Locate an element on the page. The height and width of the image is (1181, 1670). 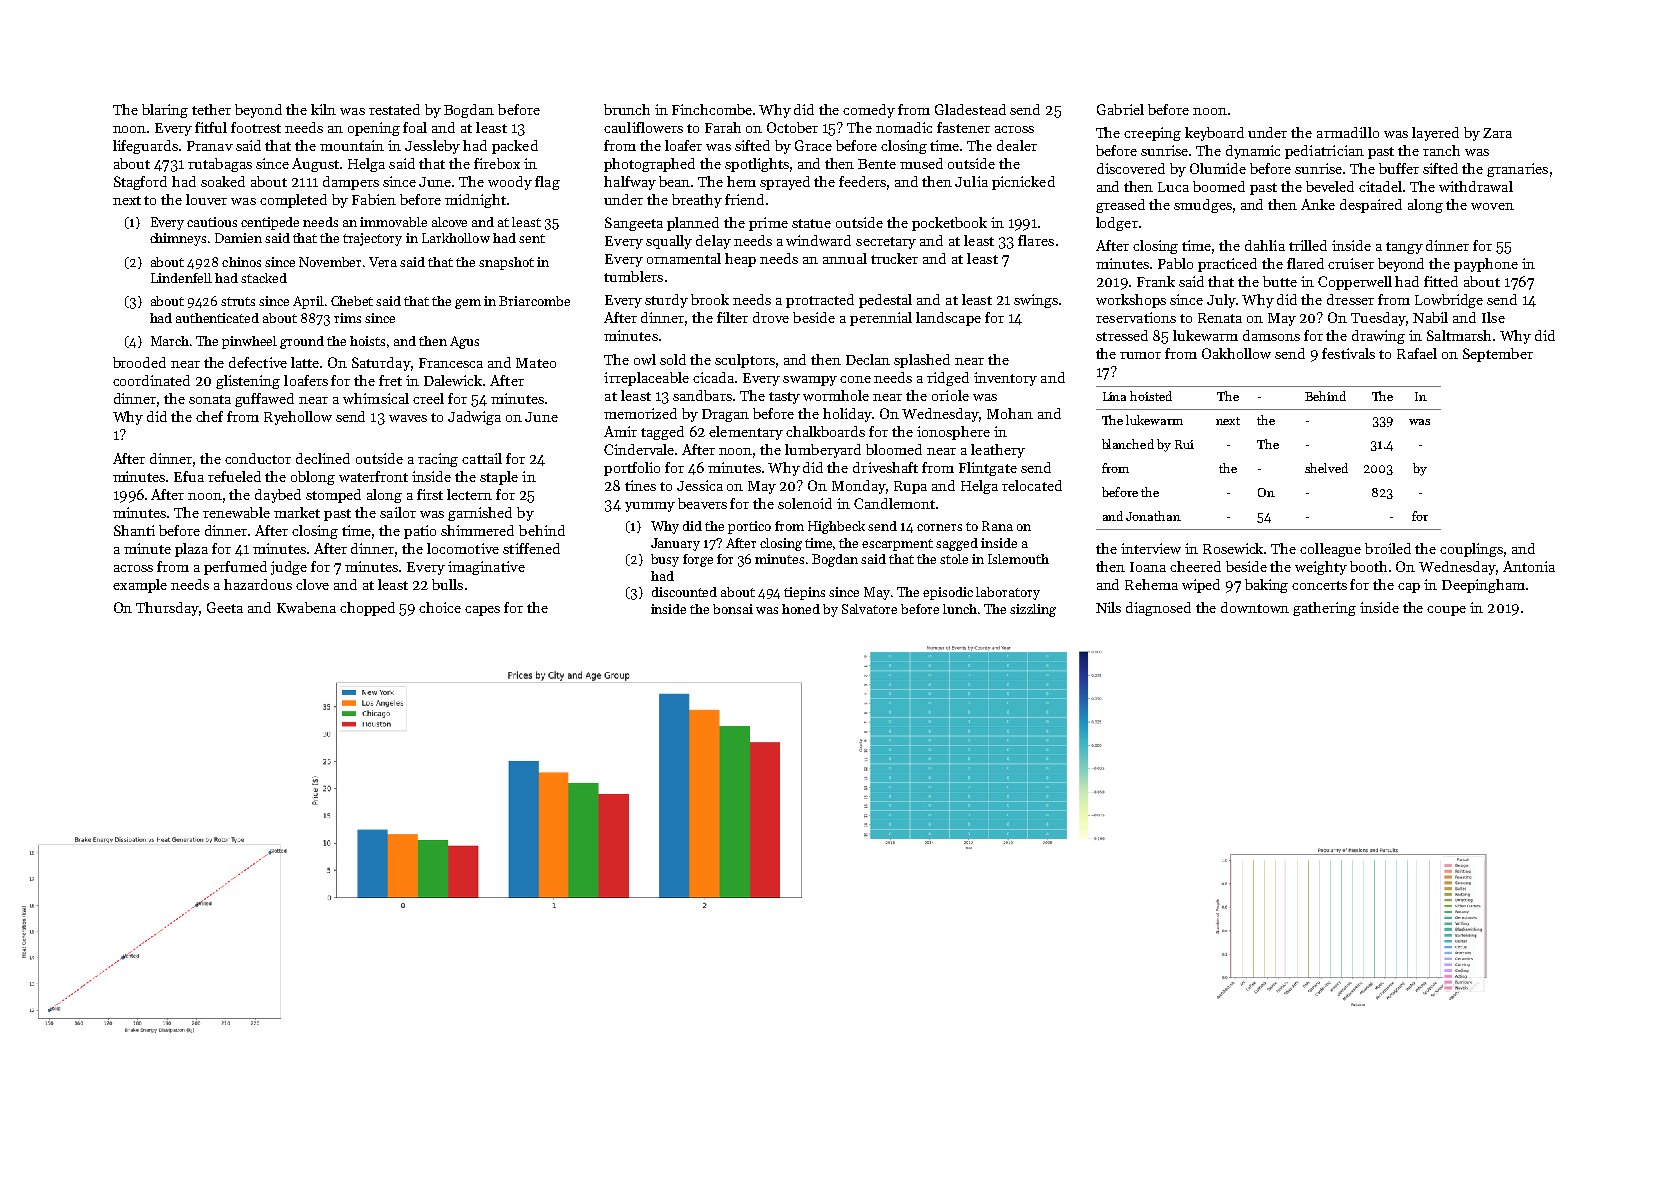
Gabriel is located at coordinates (1120, 109).
